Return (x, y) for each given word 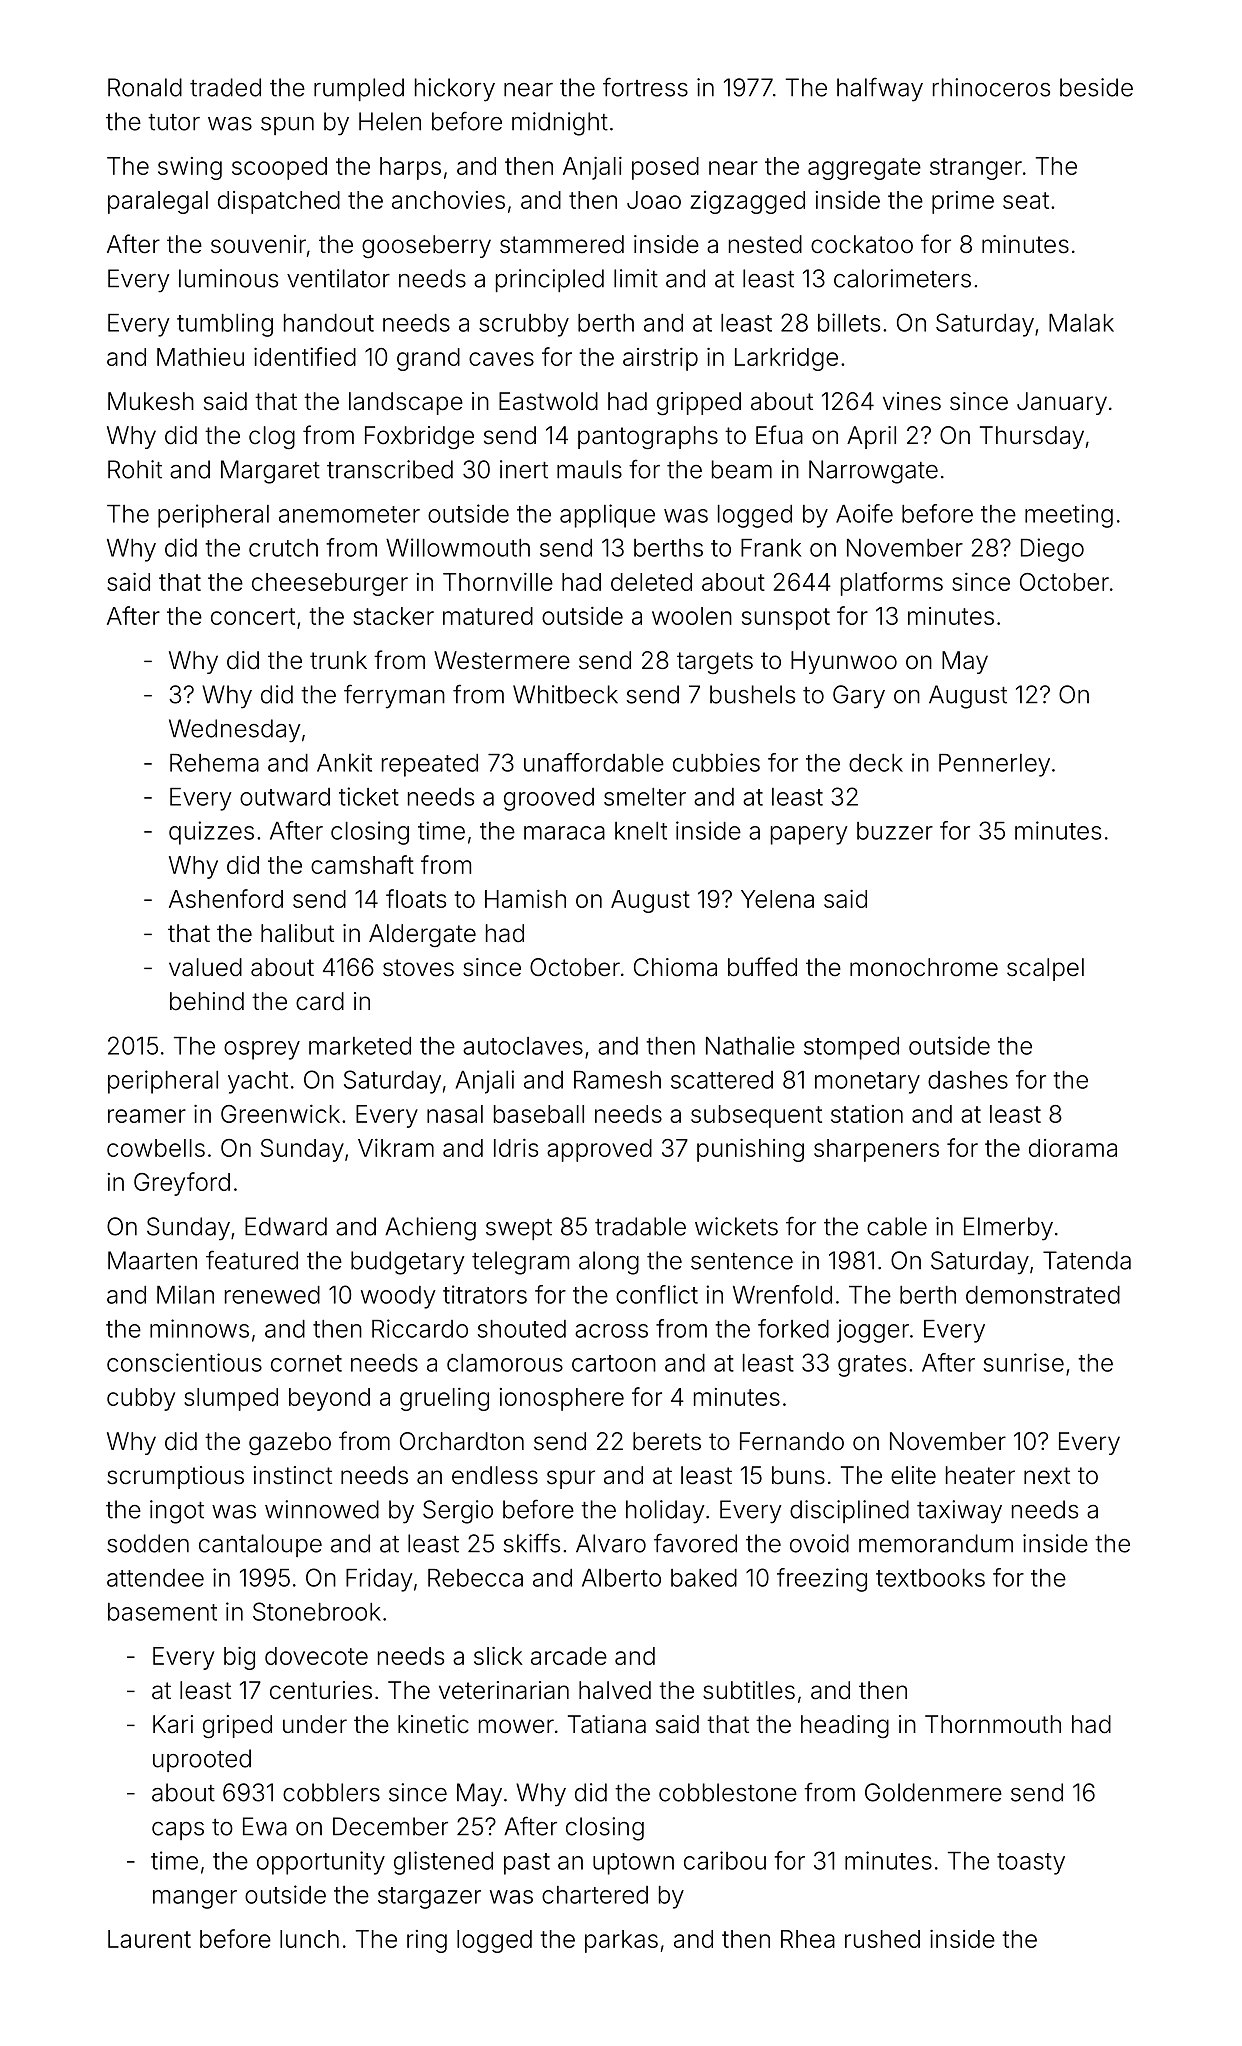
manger (195, 1899)
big (239, 1658)
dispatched (279, 202)
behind (207, 1001)
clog (272, 437)
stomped (851, 1048)
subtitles (749, 1690)
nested (765, 244)
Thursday (1032, 437)
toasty (1031, 1864)
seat (1026, 200)
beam (742, 469)
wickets (736, 1226)
